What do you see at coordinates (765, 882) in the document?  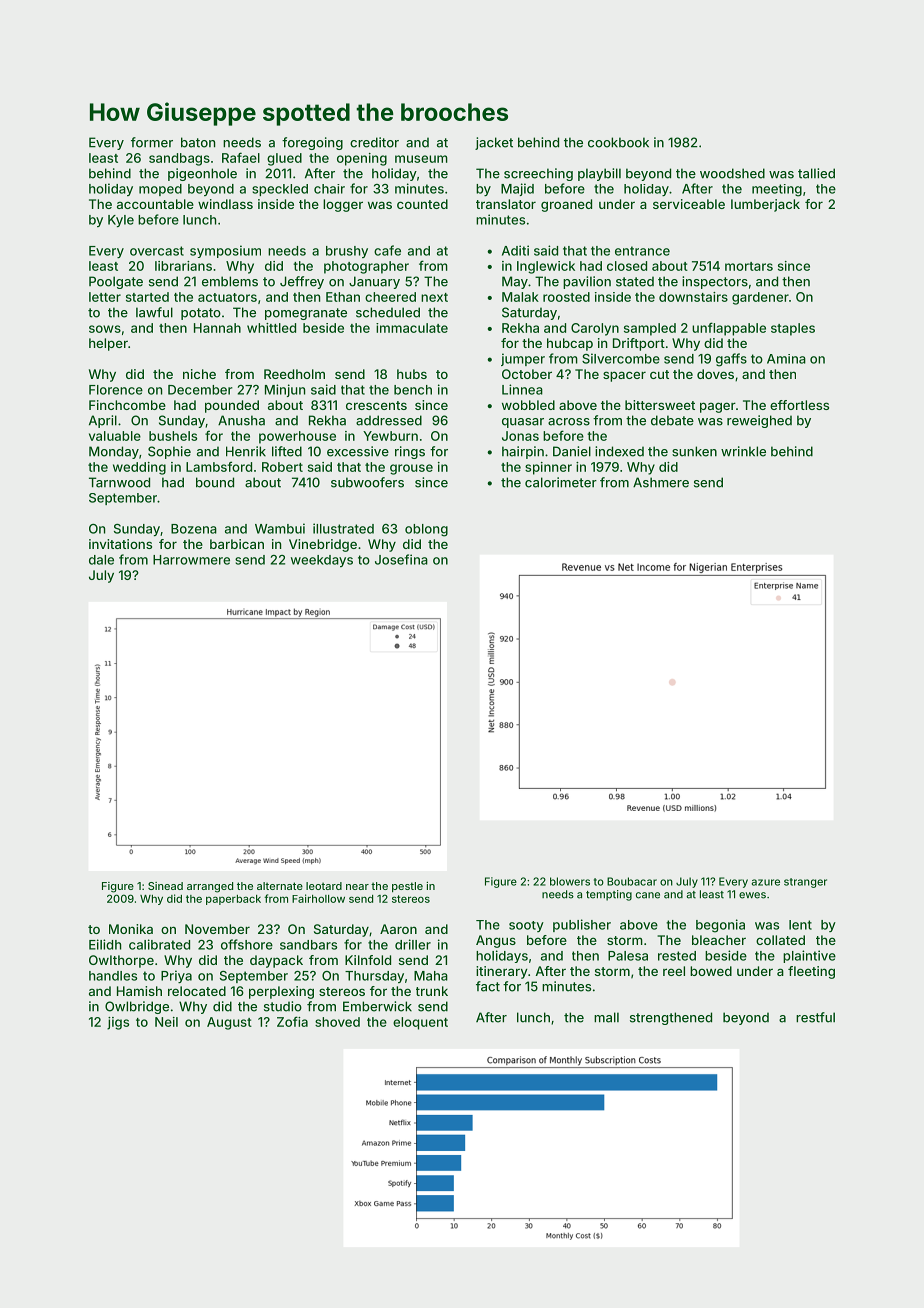 I see `azure` at bounding box center [765, 882].
